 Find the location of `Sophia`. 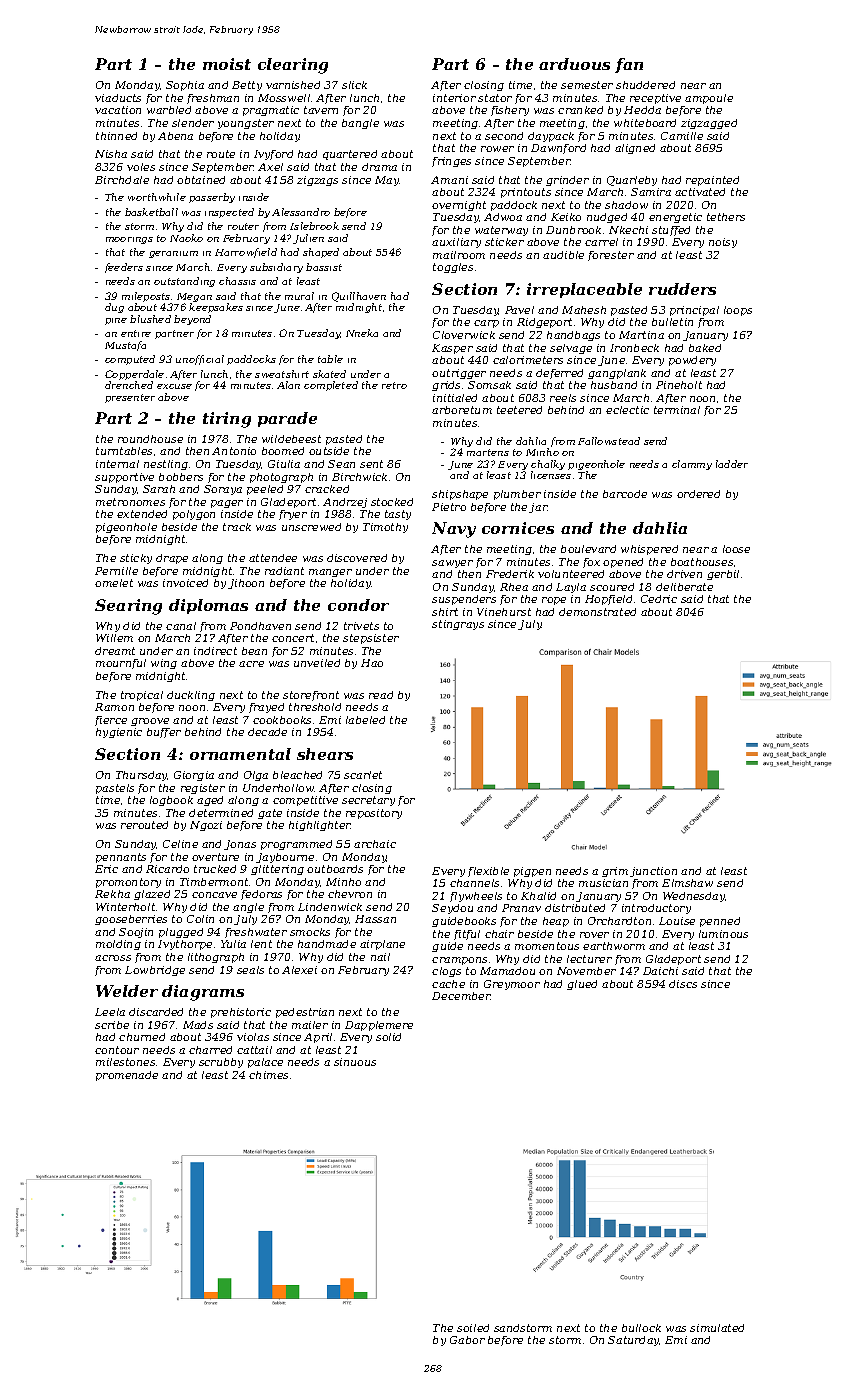

Sophia is located at coordinates (185, 86).
